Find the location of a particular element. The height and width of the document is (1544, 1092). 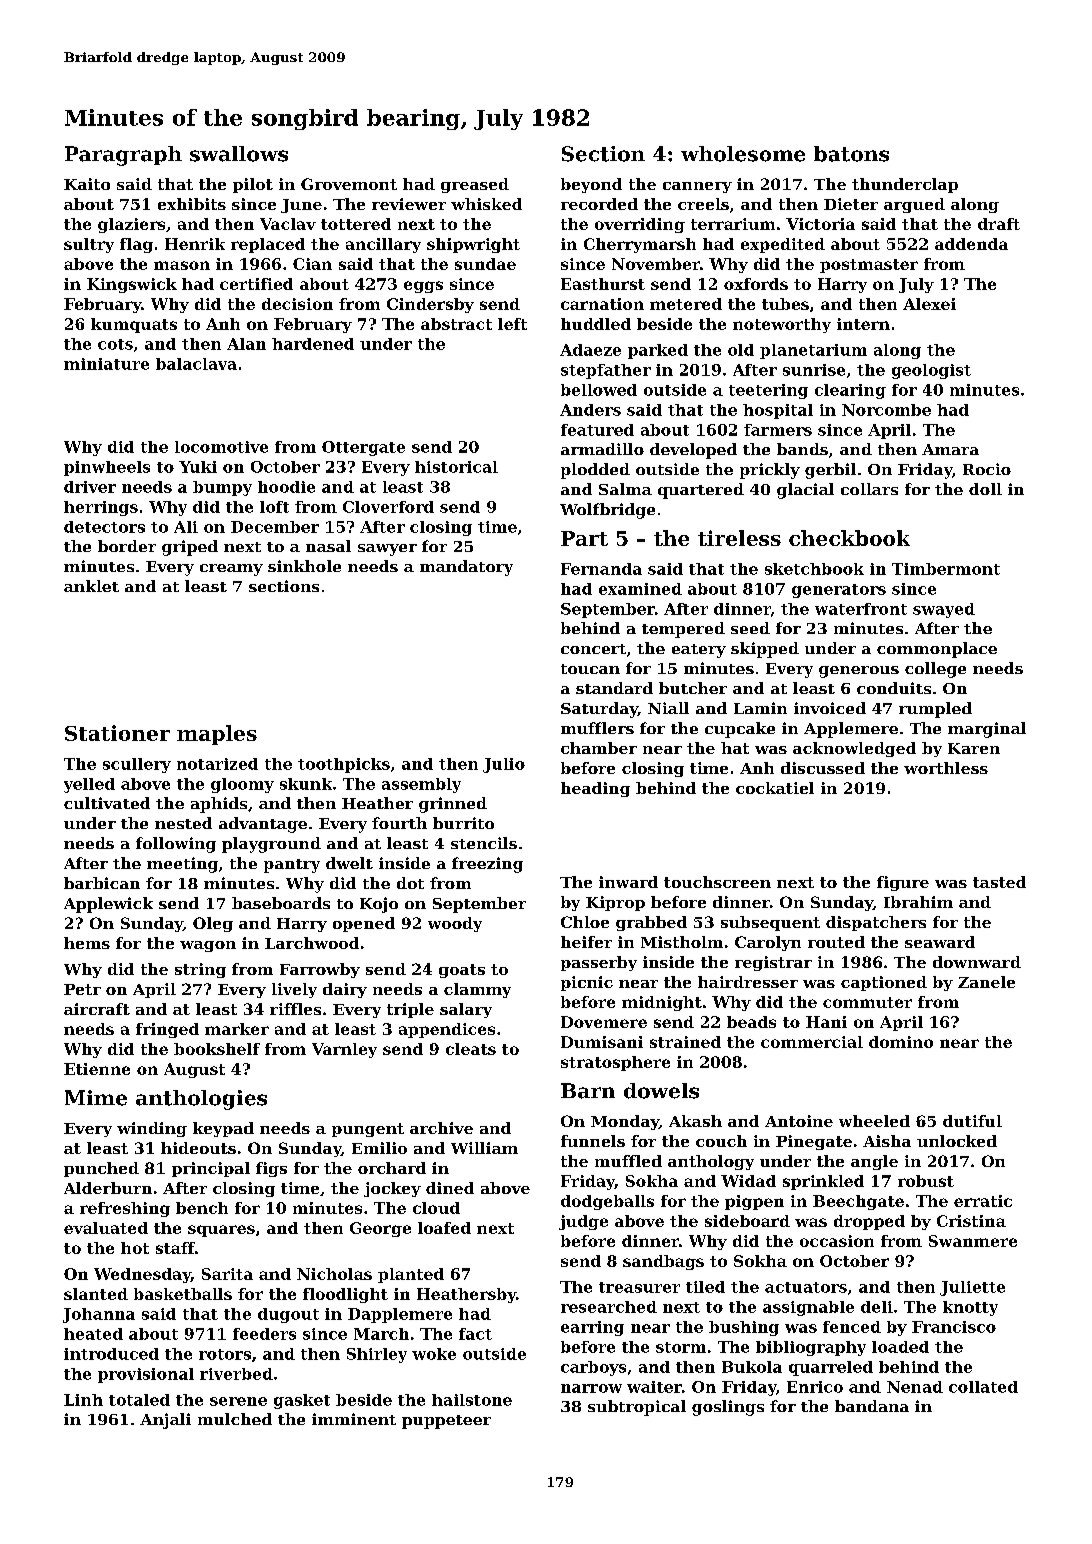

postmaster is located at coordinates (869, 266).
